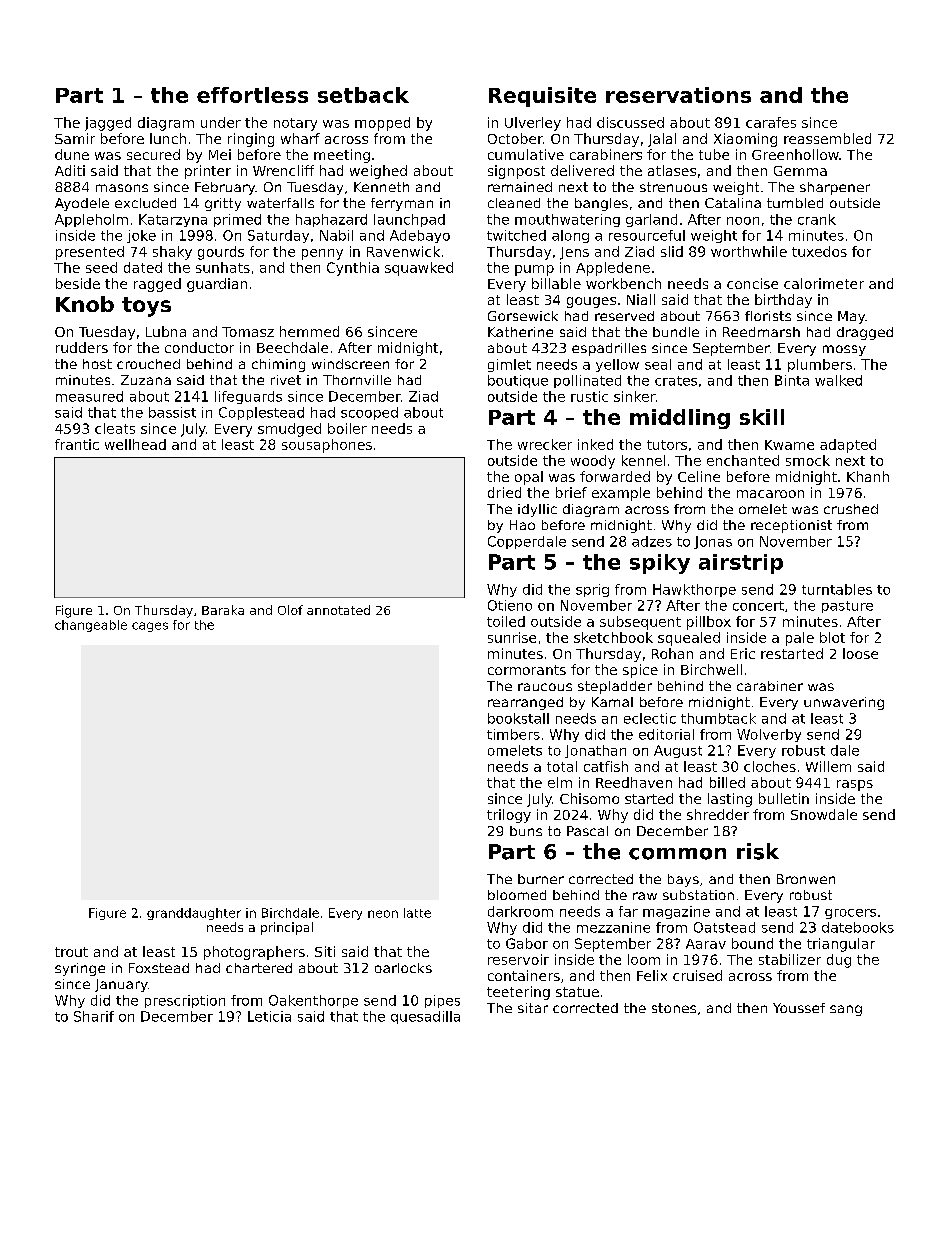 This screenshot has height=1233, width=952. I want to click on neon, so click(383, 914).
